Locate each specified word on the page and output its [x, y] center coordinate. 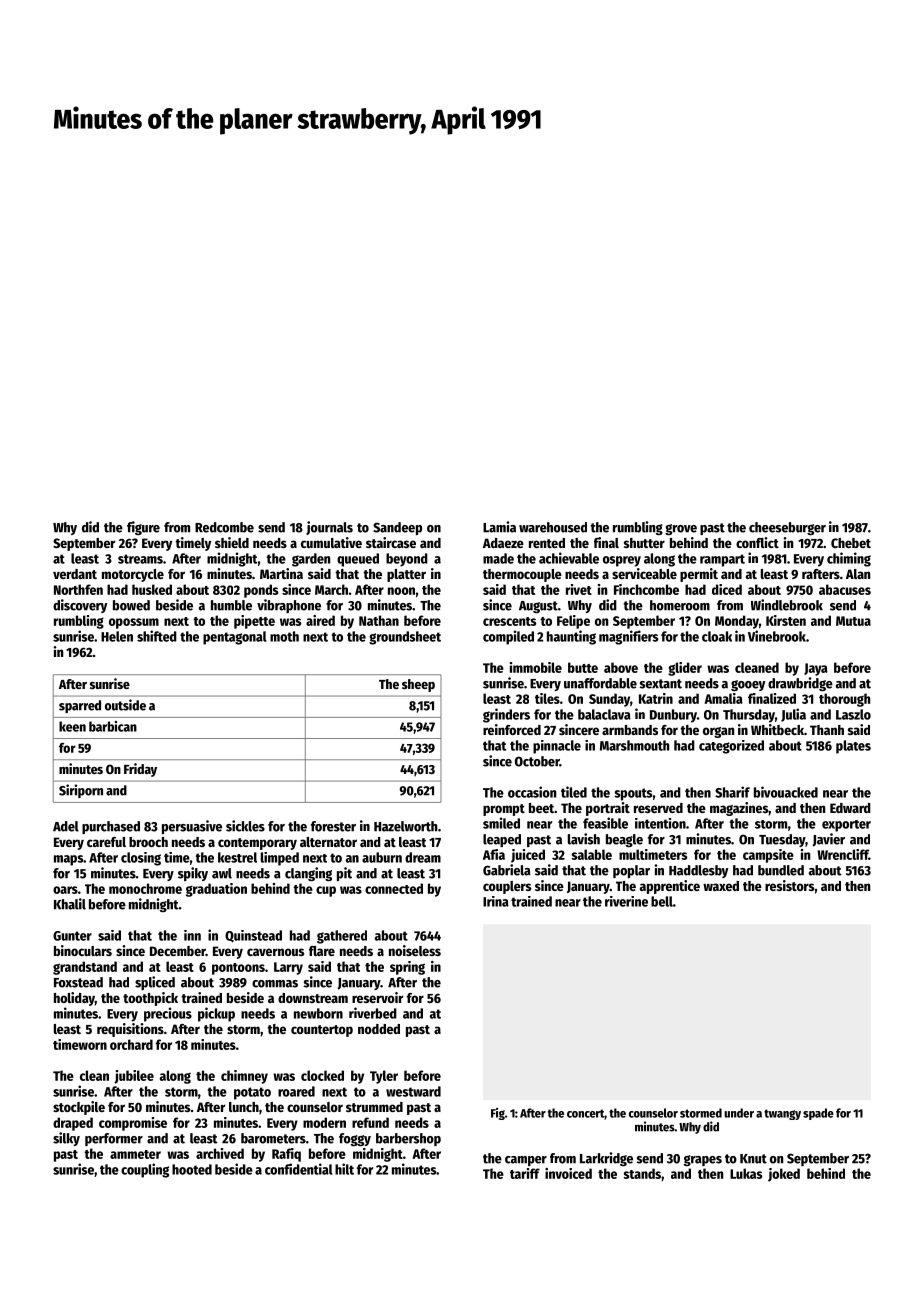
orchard [131, 1044]
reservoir [377, 997]
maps [68, 860]
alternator [328, 842]
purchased [111, 827]
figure [143, 528]
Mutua [853, 621]
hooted [192, 1169]
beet [541, 808]
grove [681, 529]
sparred [80, 706]
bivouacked [786, 792]
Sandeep [397, 528]
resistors [789, 885]
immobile [536, 667]
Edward [850, 808]
